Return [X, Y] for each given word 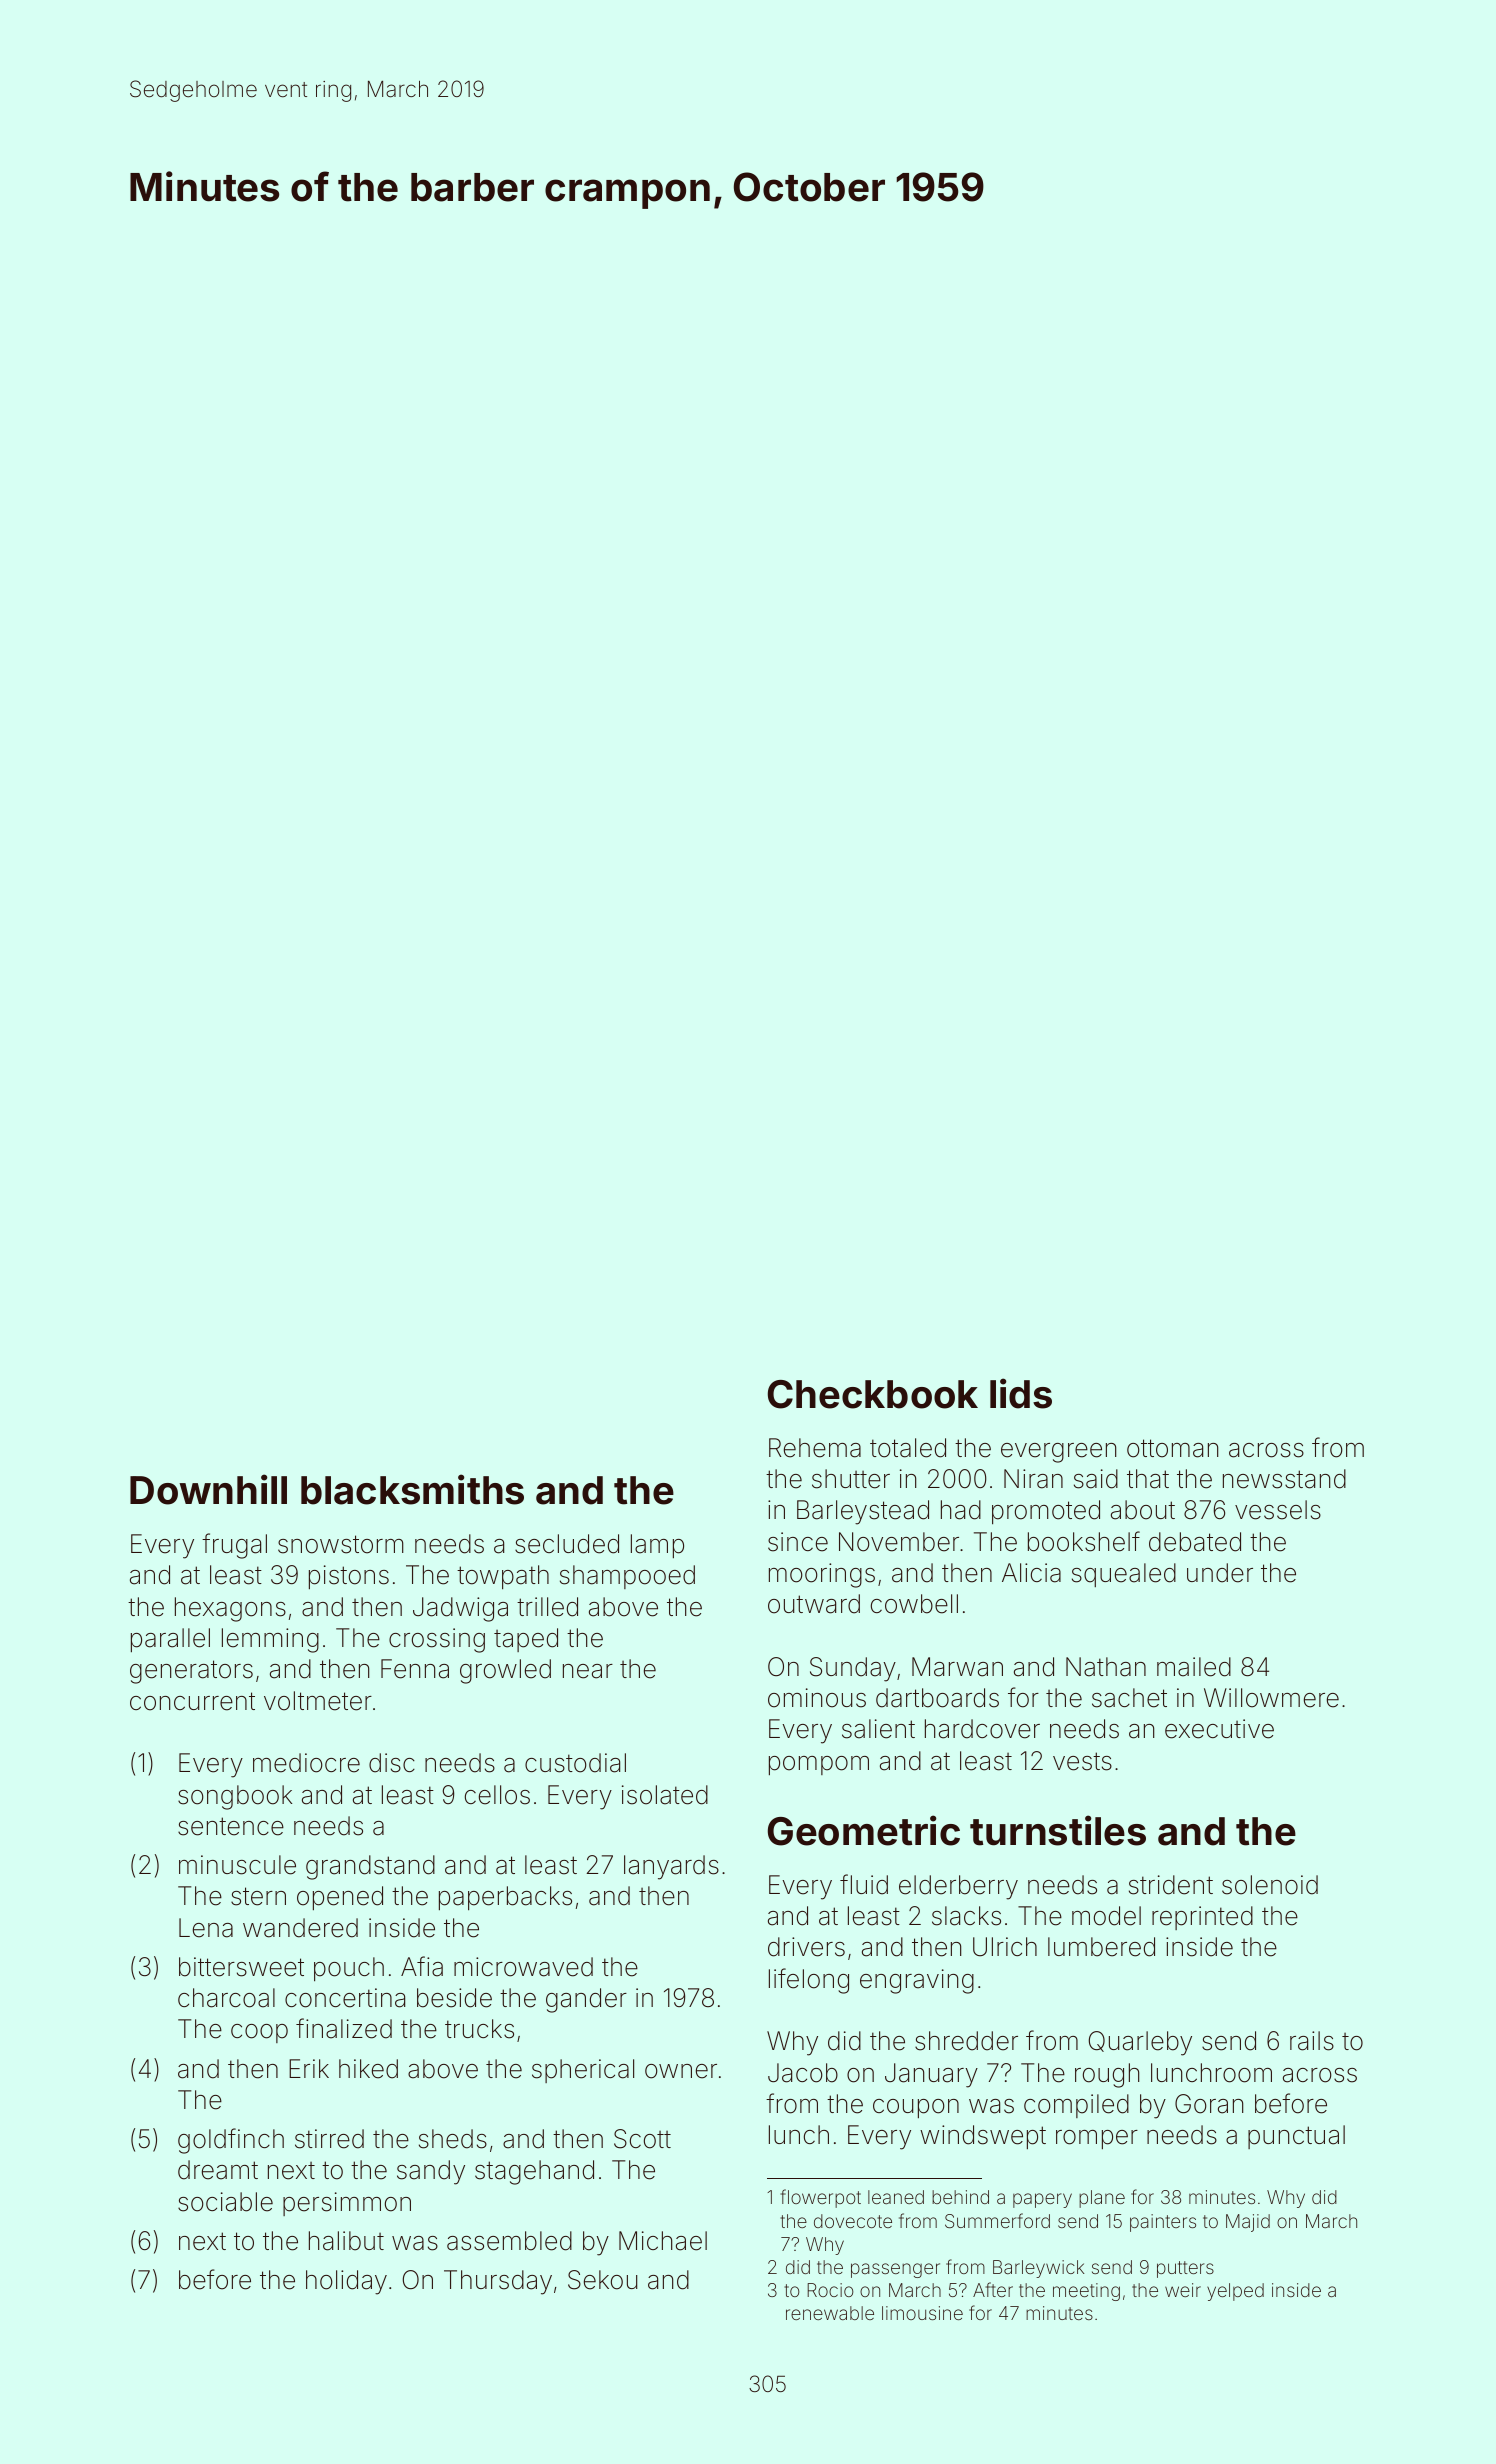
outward [814, 1604]
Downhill [208, 1489]
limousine [922, 2313]
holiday [346, 2282]
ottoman [1172, 1448]
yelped [1235, 2292]
